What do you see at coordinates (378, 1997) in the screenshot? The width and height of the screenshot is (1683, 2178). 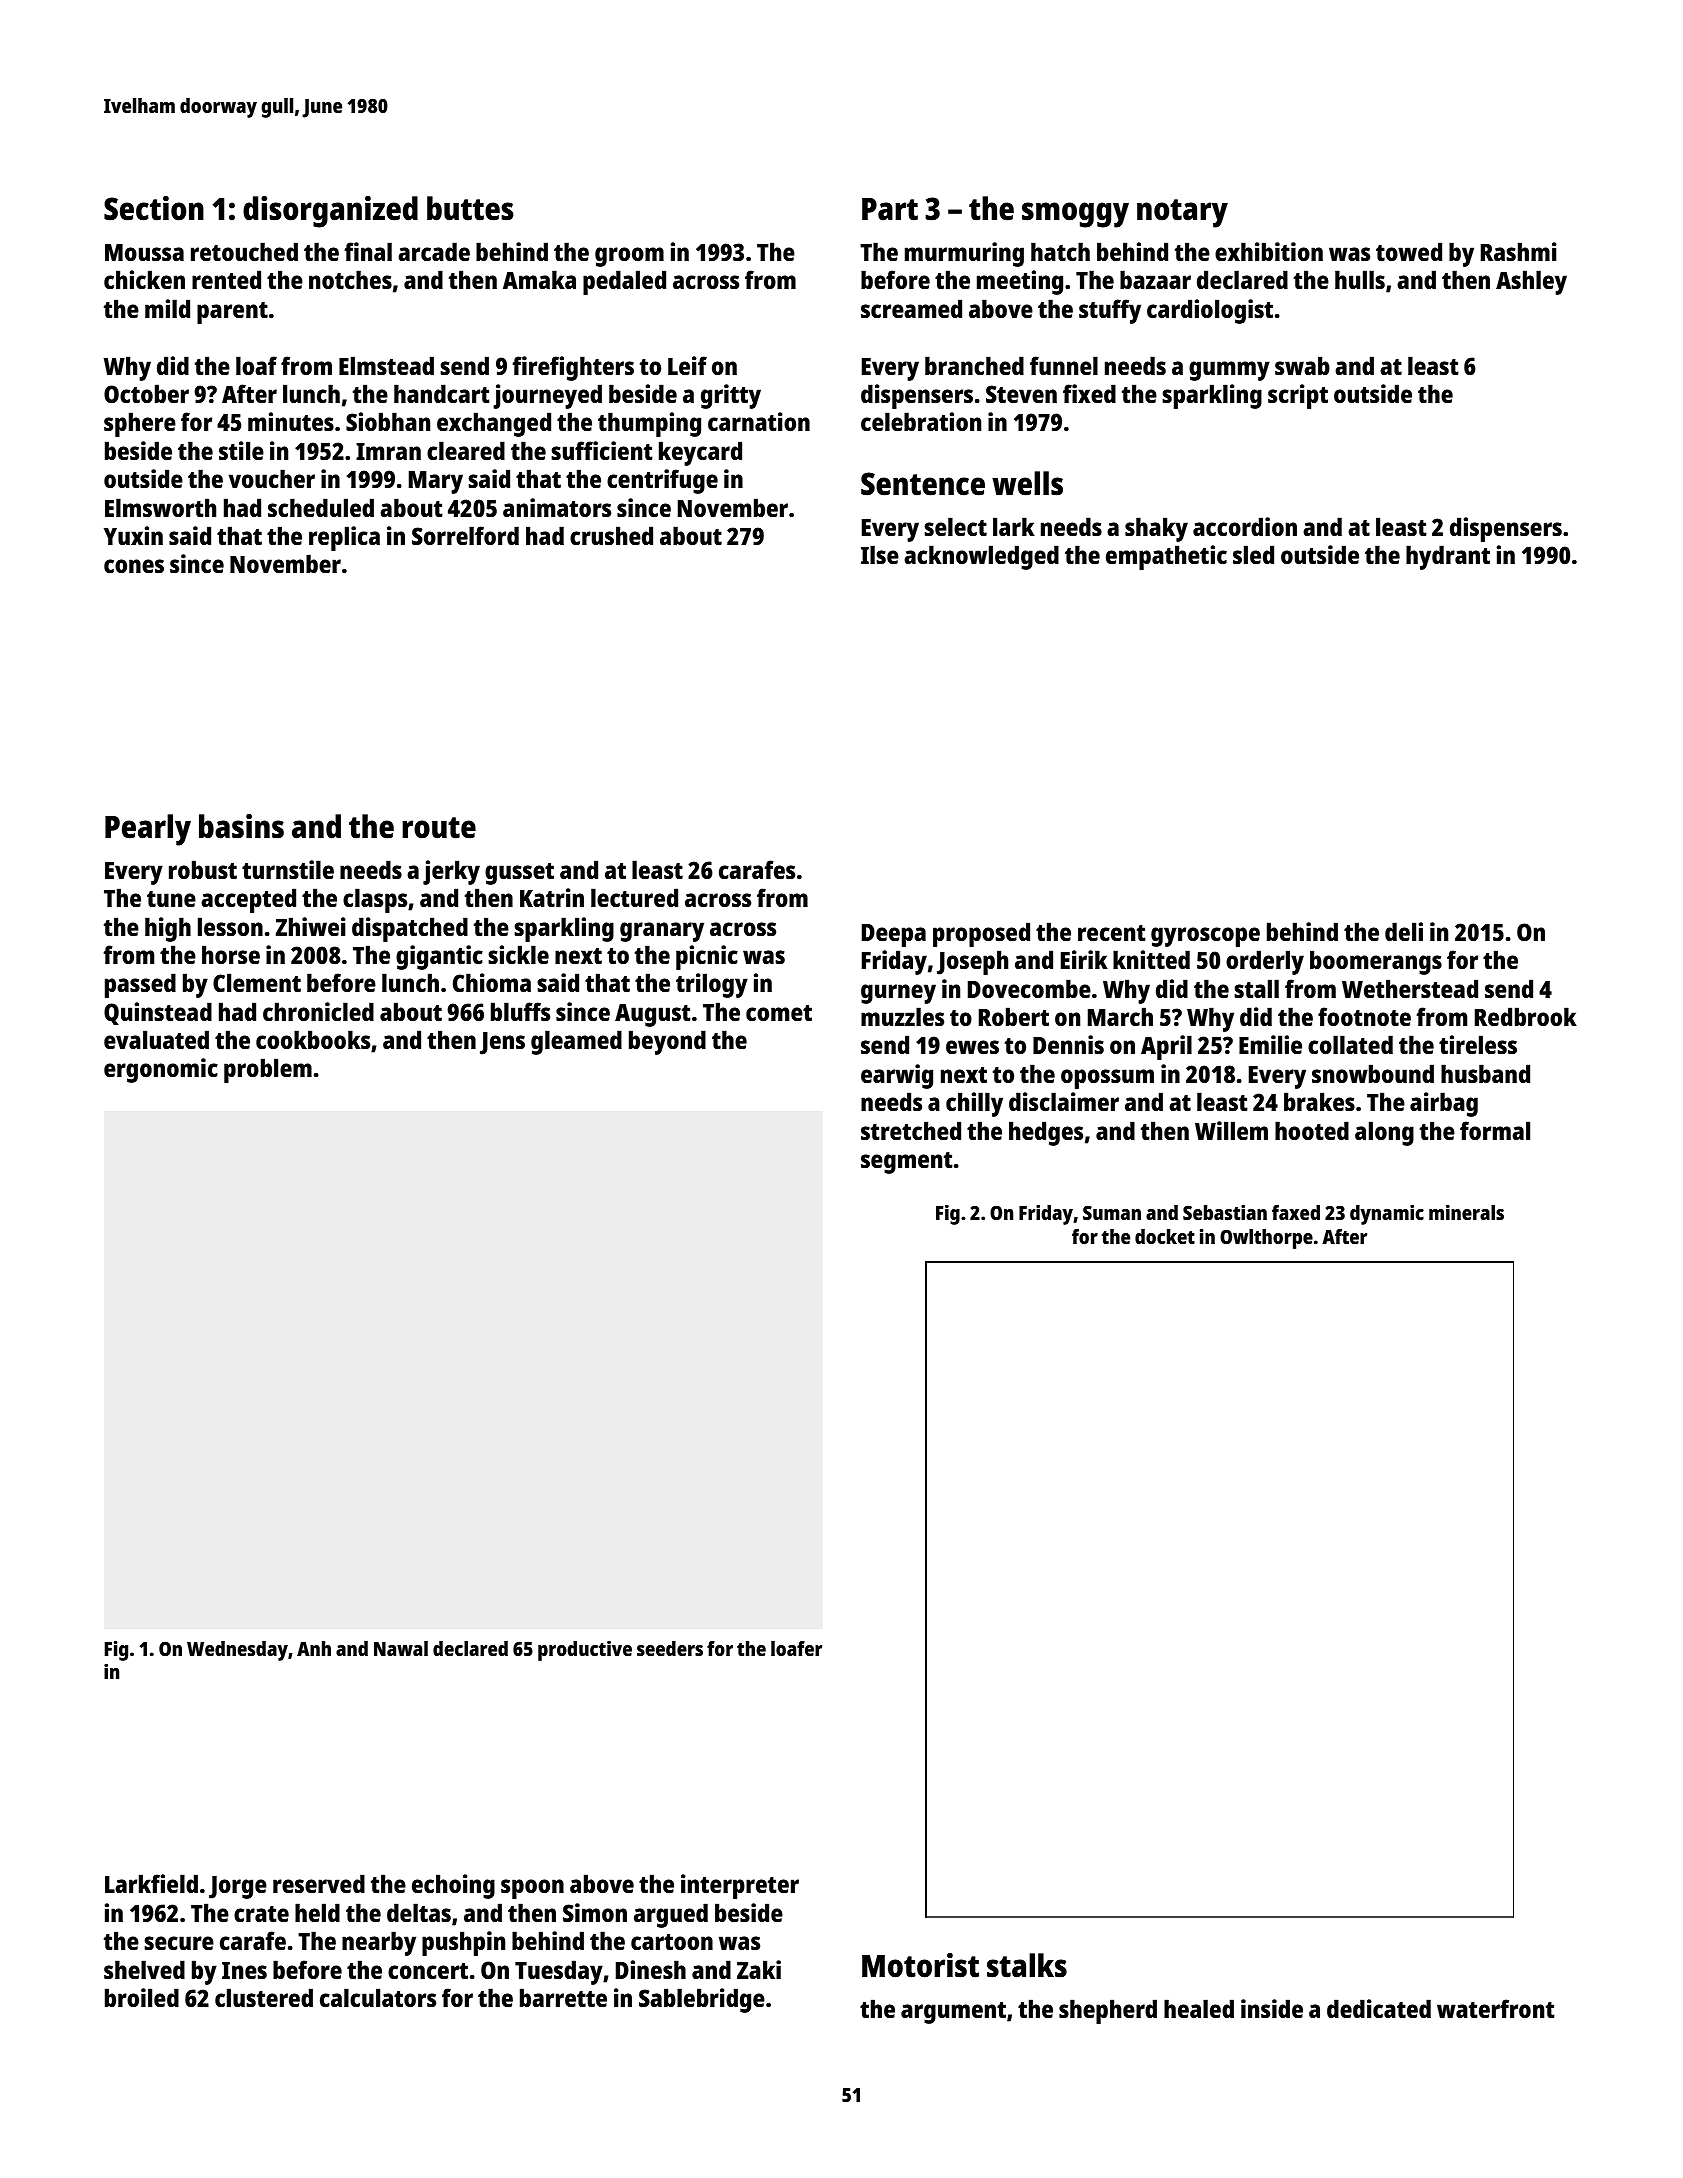 I see `calculators` at bounding box center [378, 1997].
